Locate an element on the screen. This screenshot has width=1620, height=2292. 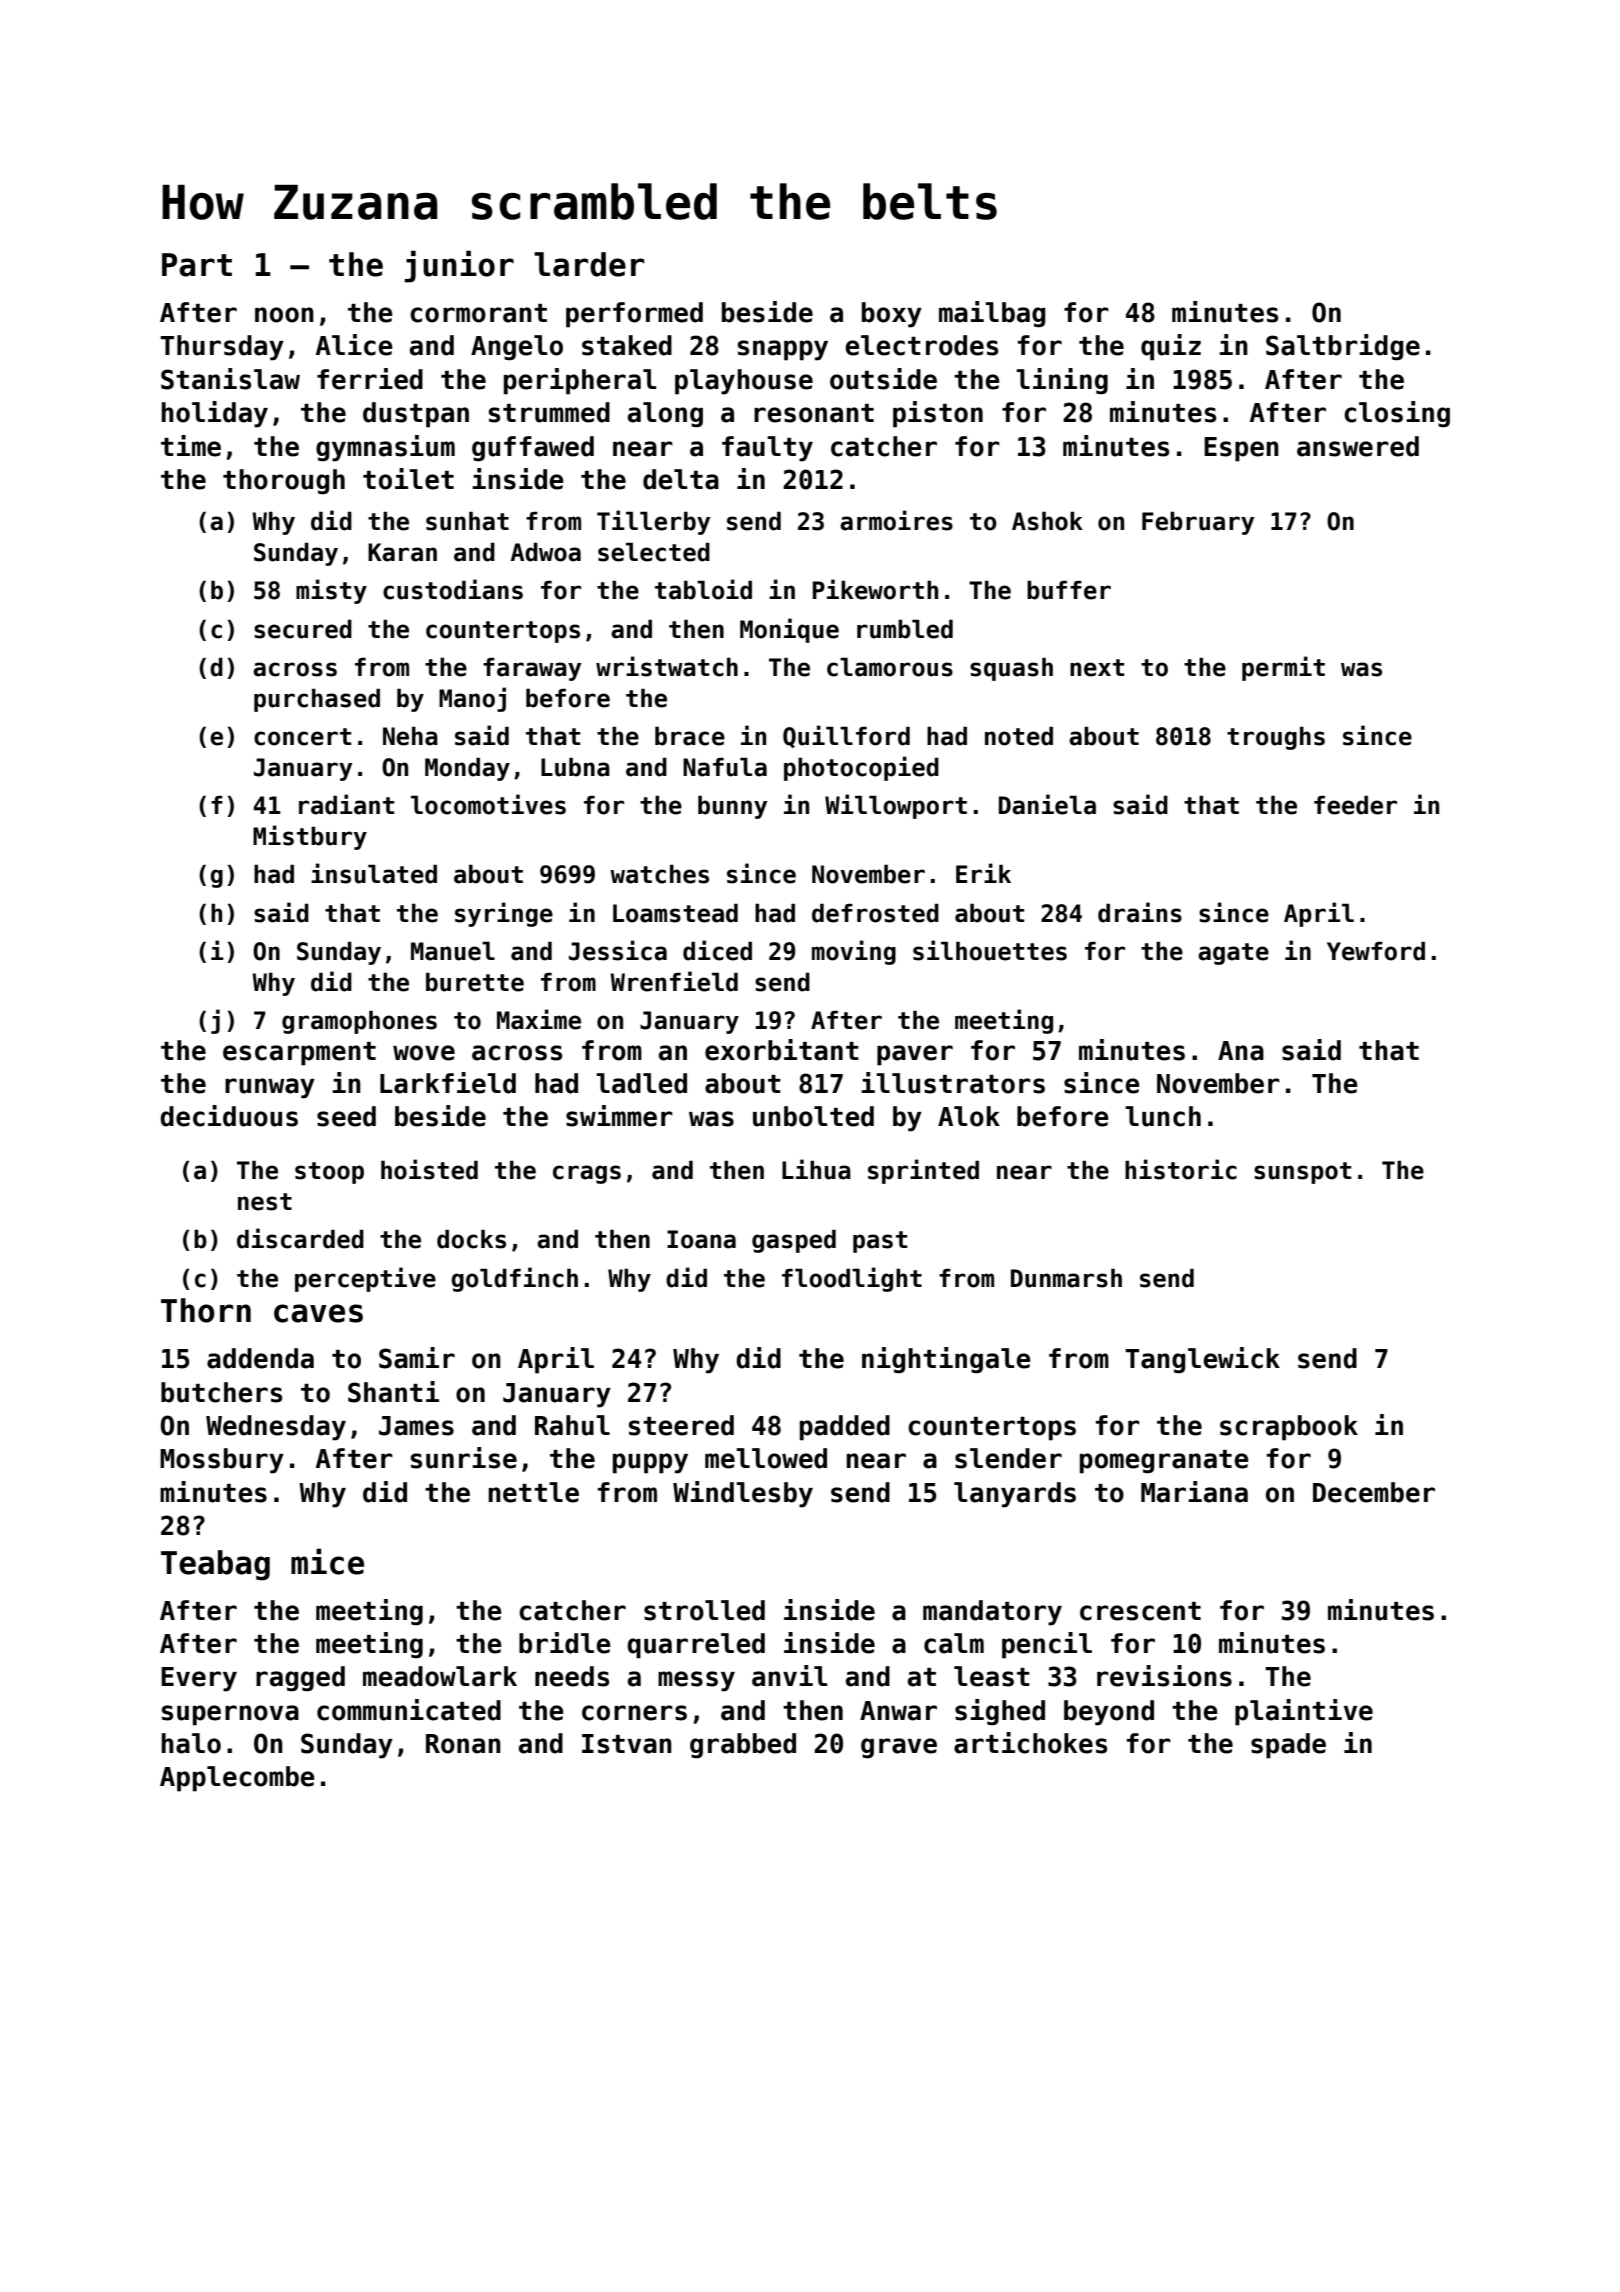
Ioana is located at coordinates (701, 1239).
